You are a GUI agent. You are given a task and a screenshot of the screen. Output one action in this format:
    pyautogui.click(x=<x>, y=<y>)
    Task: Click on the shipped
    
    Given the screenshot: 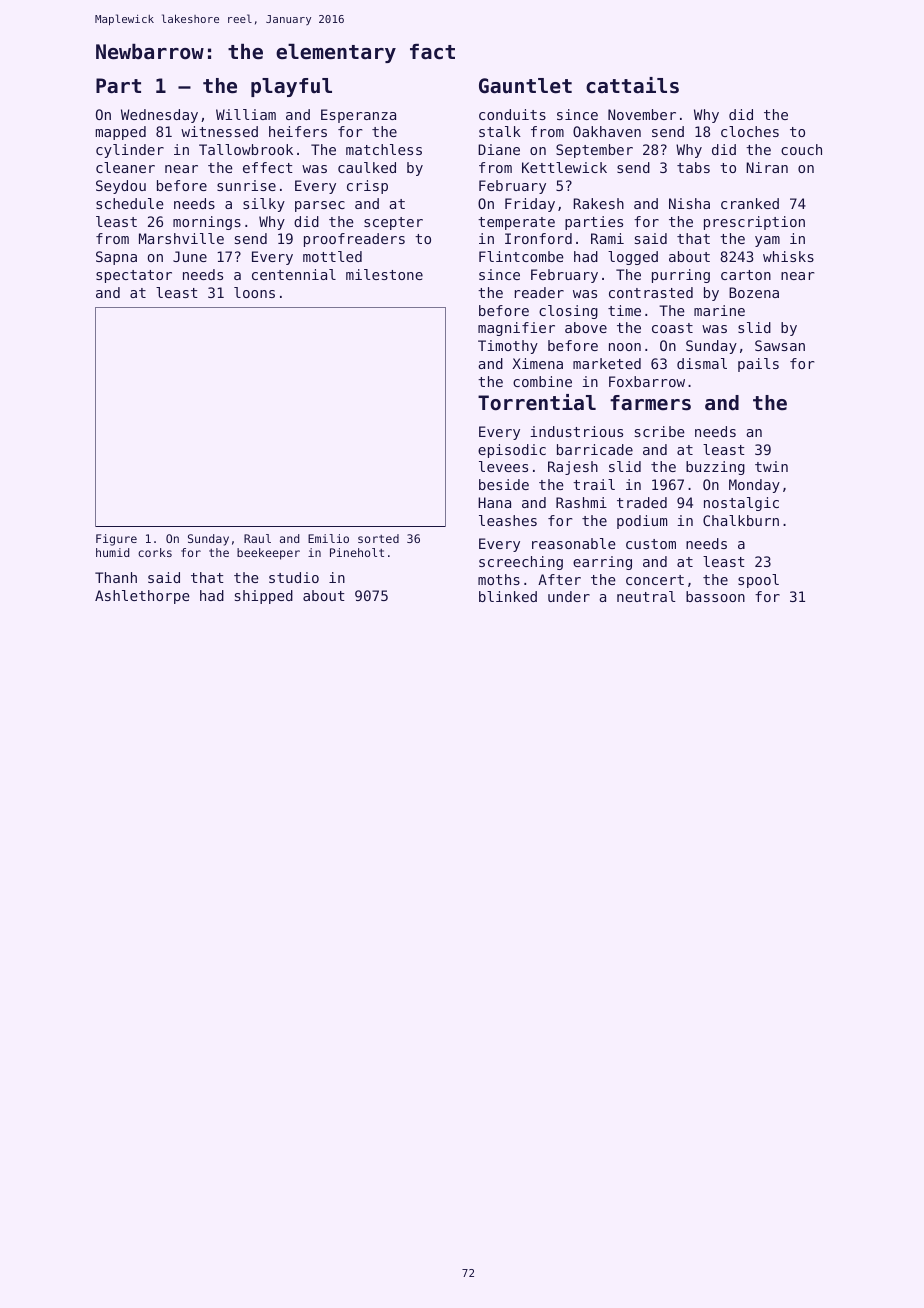 What is the action you would take?
    pyautogui.click(x=264, y=597)
